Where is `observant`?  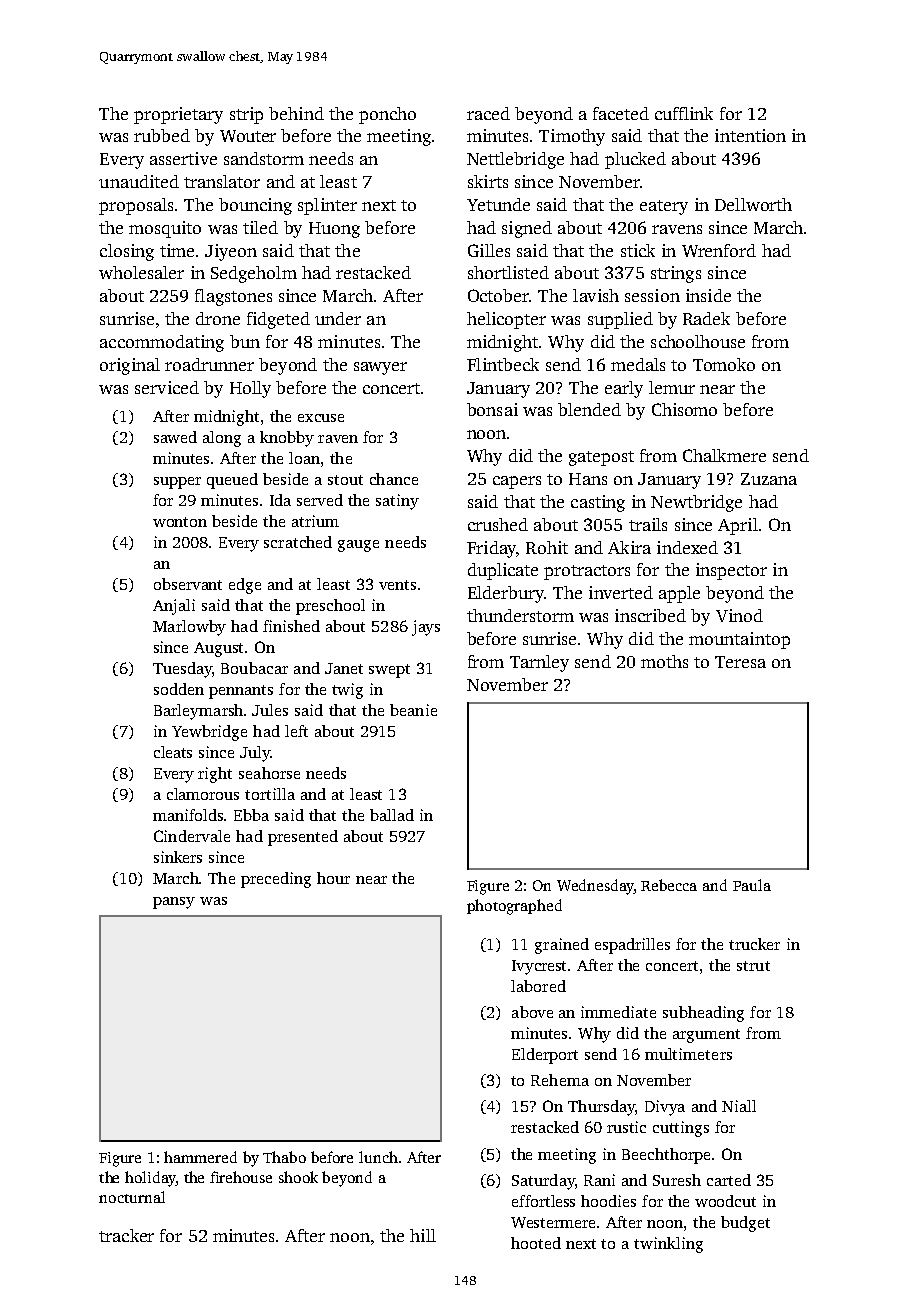
observant is located at coordinates (188, 584).
